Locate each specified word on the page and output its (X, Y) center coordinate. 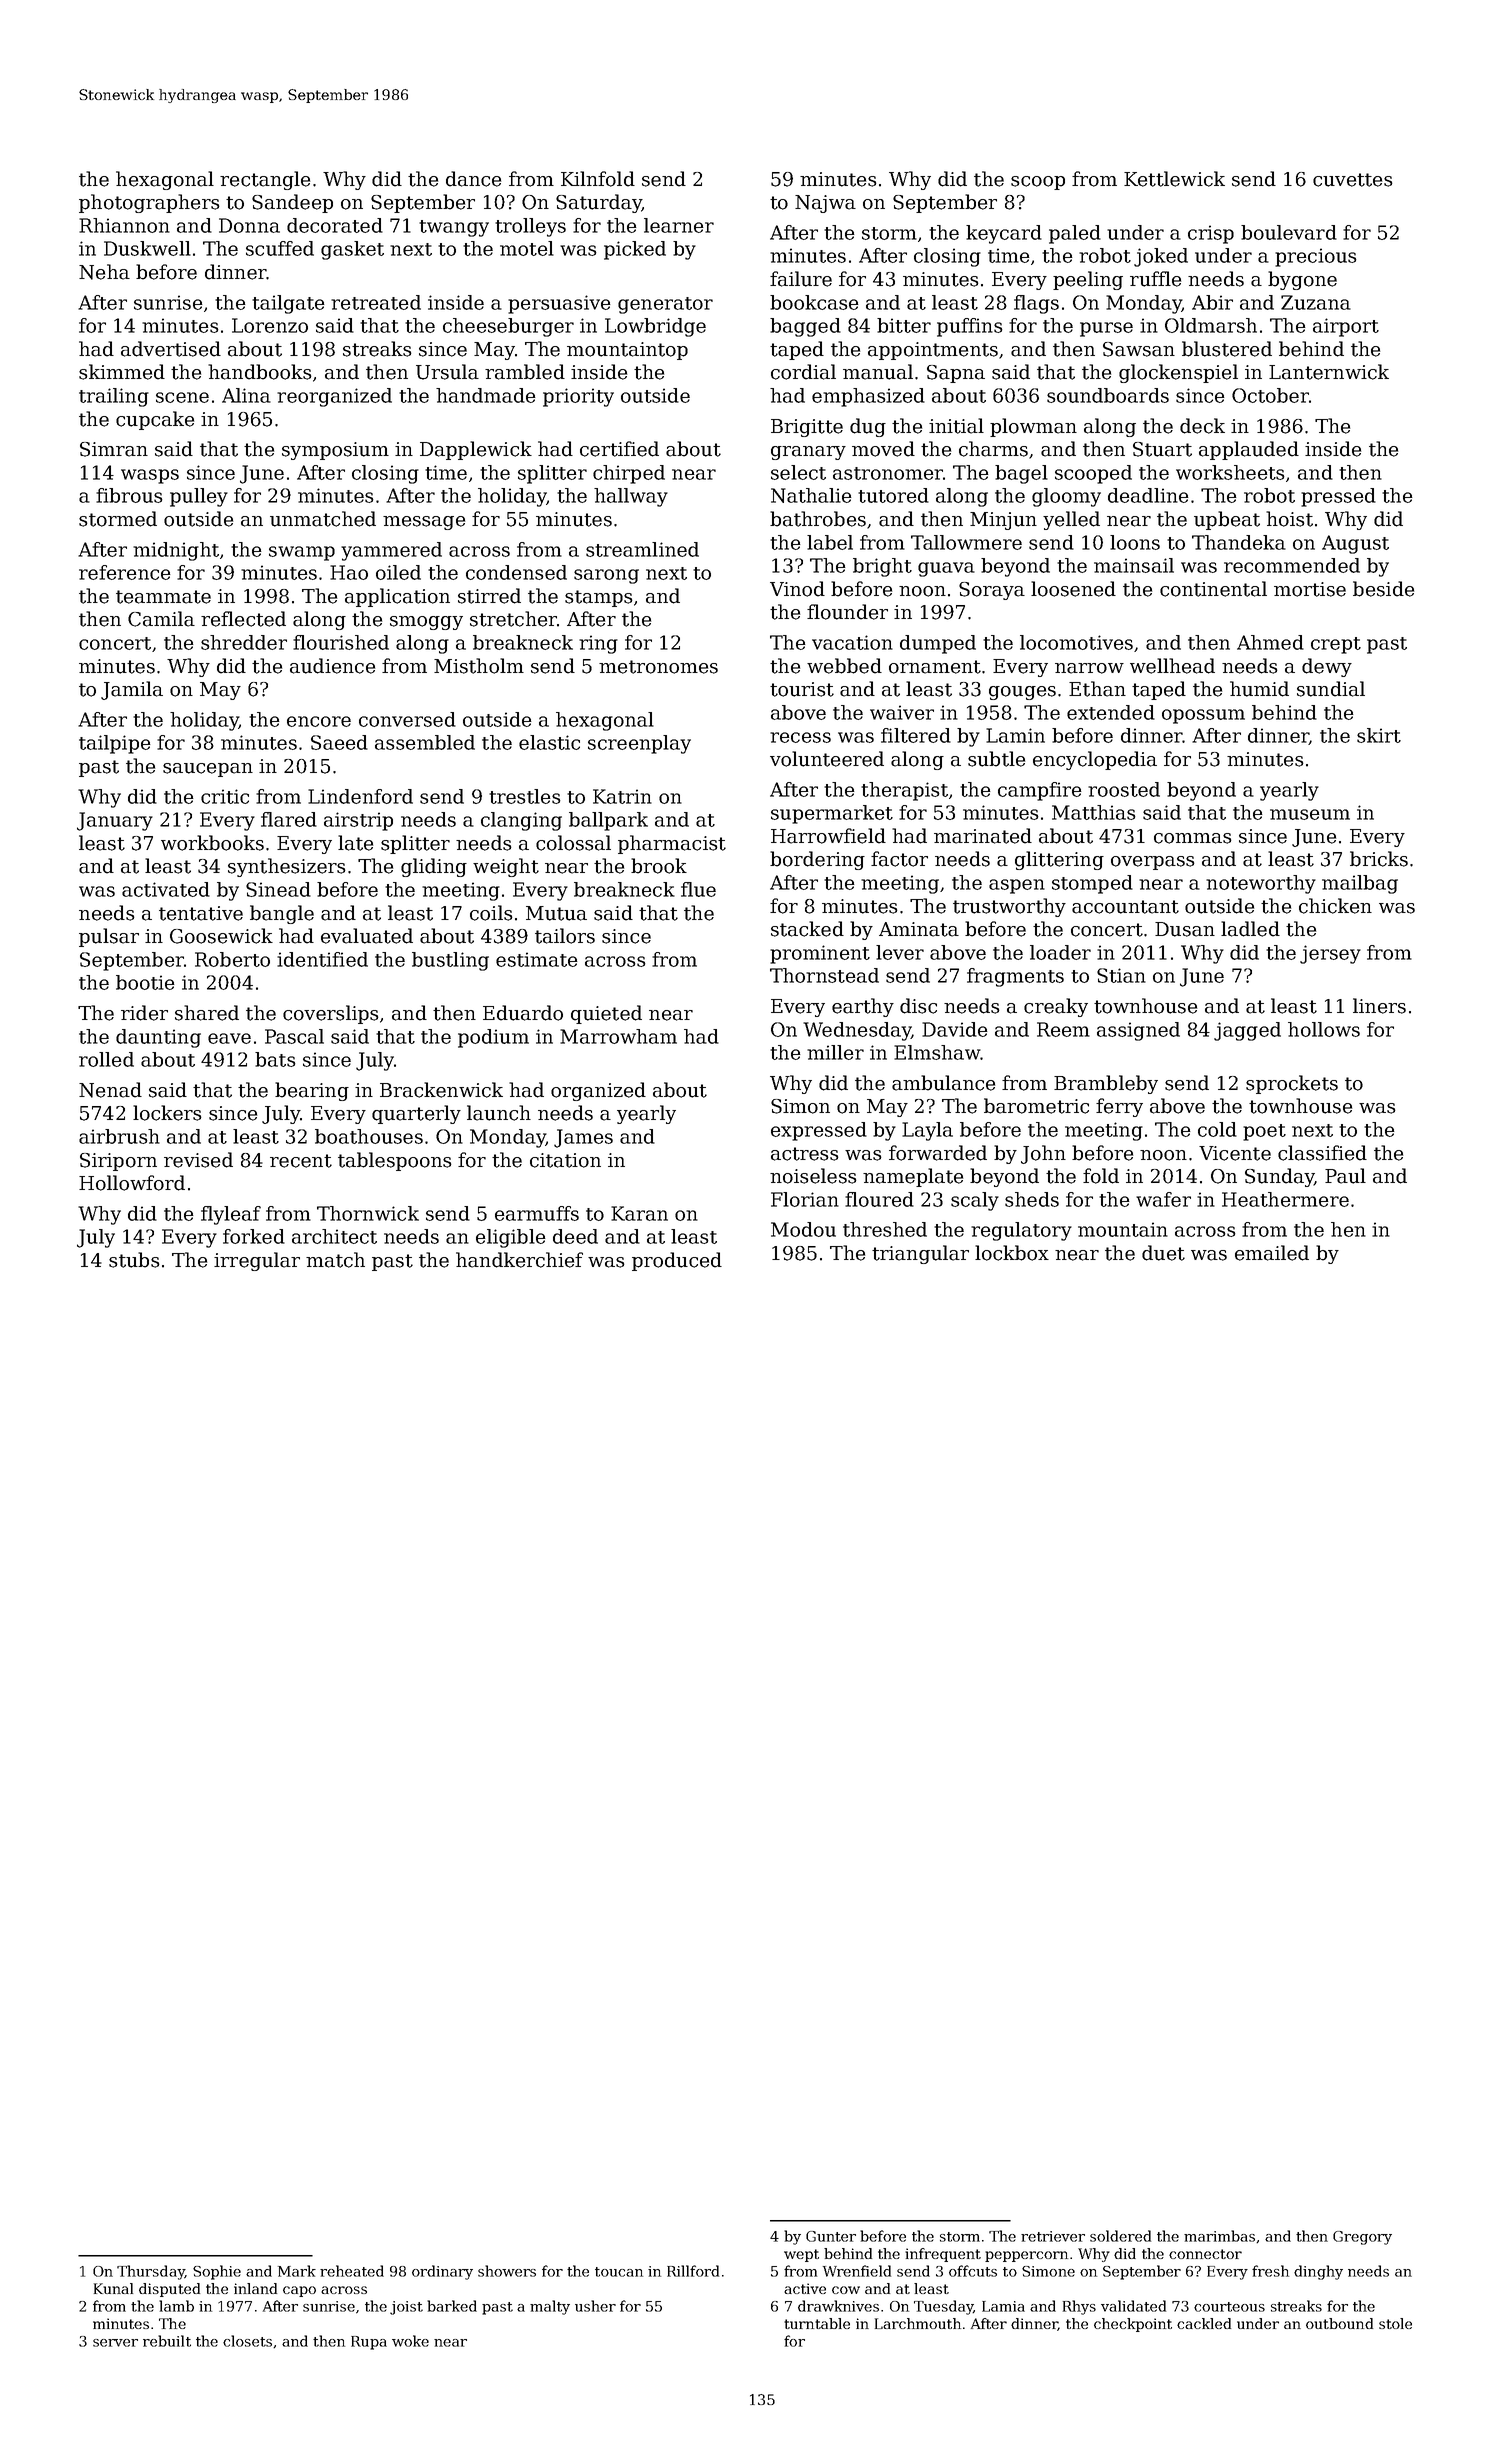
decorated (335, 225)
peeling (1088, 280)
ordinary (442, 2272)
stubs (134, 1260)
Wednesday (857, 1031)
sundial (1331, 689)
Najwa (825, 204)
